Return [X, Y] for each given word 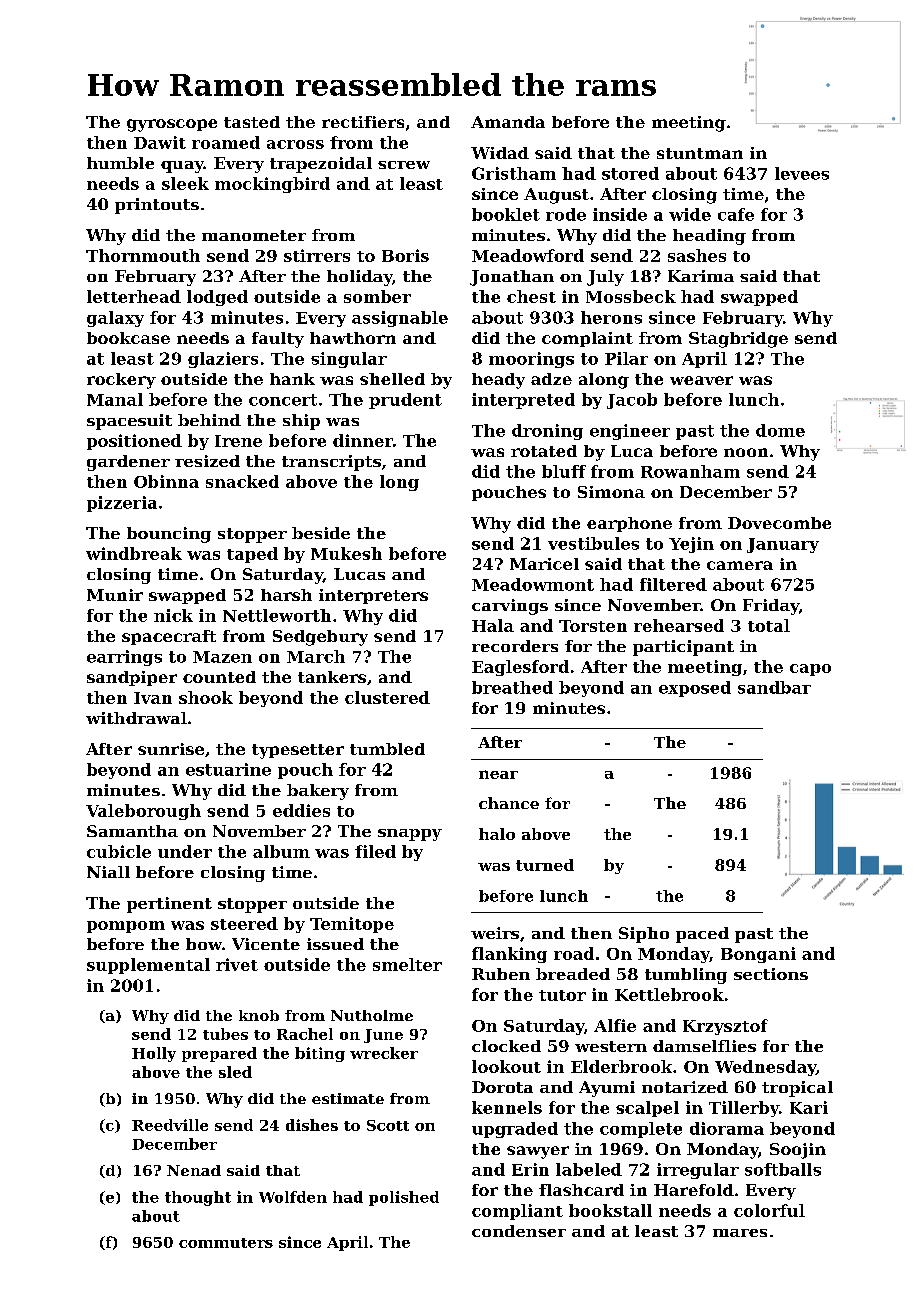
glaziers [223, 360]
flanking [509, 955]
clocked [506, 1046]
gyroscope [172, 125]
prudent [405, 401]
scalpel [647, 1109]
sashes [697, 255]
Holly [154, 1054]
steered [244, 923]
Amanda [508, 122]
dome [780, 430]
